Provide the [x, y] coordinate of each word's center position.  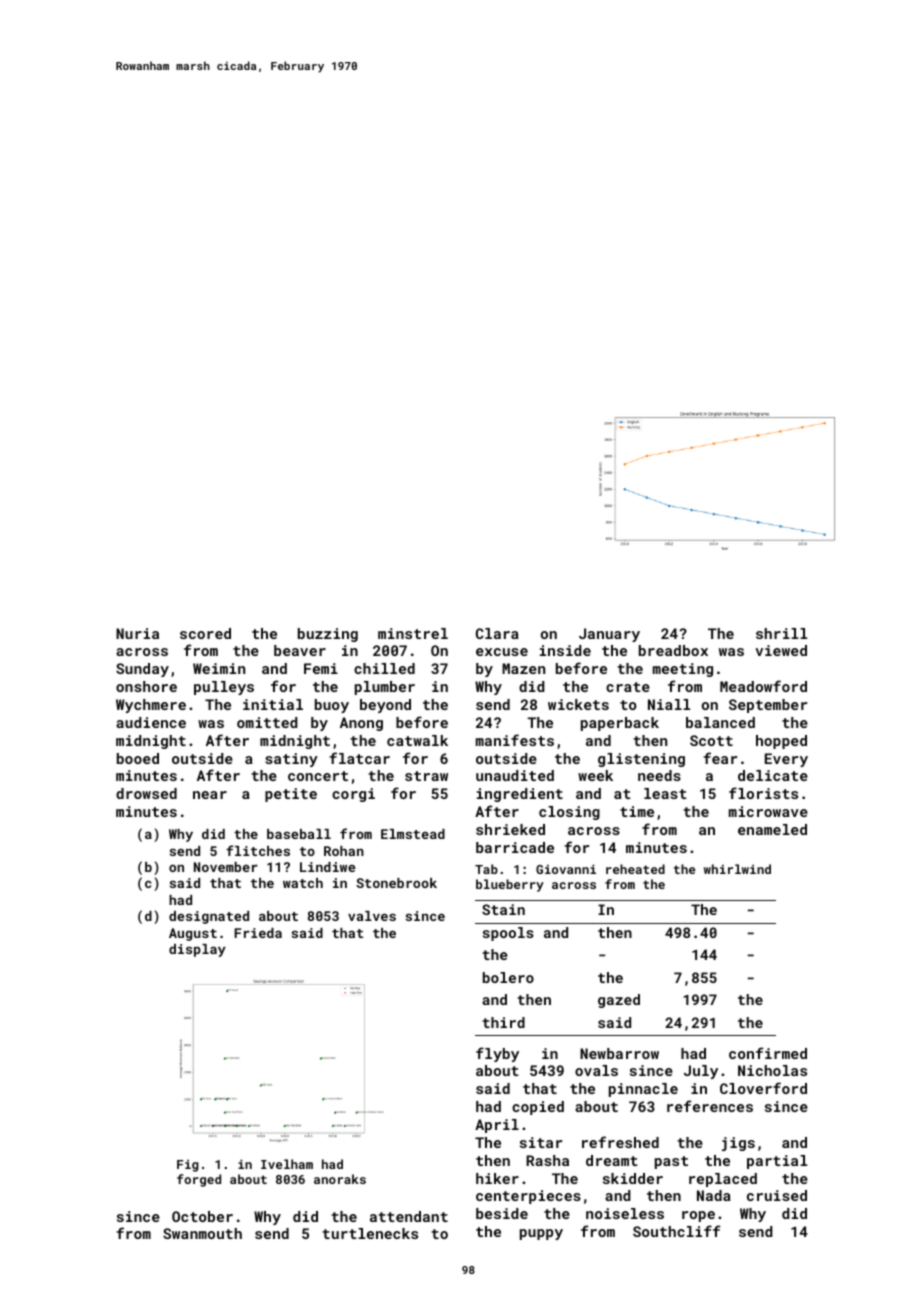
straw [426, 776]
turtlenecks [370, 1233]
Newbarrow [619, 1053]
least [665, 793]
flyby [497, 1054]
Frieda [258, 933]
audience [151, 722]
